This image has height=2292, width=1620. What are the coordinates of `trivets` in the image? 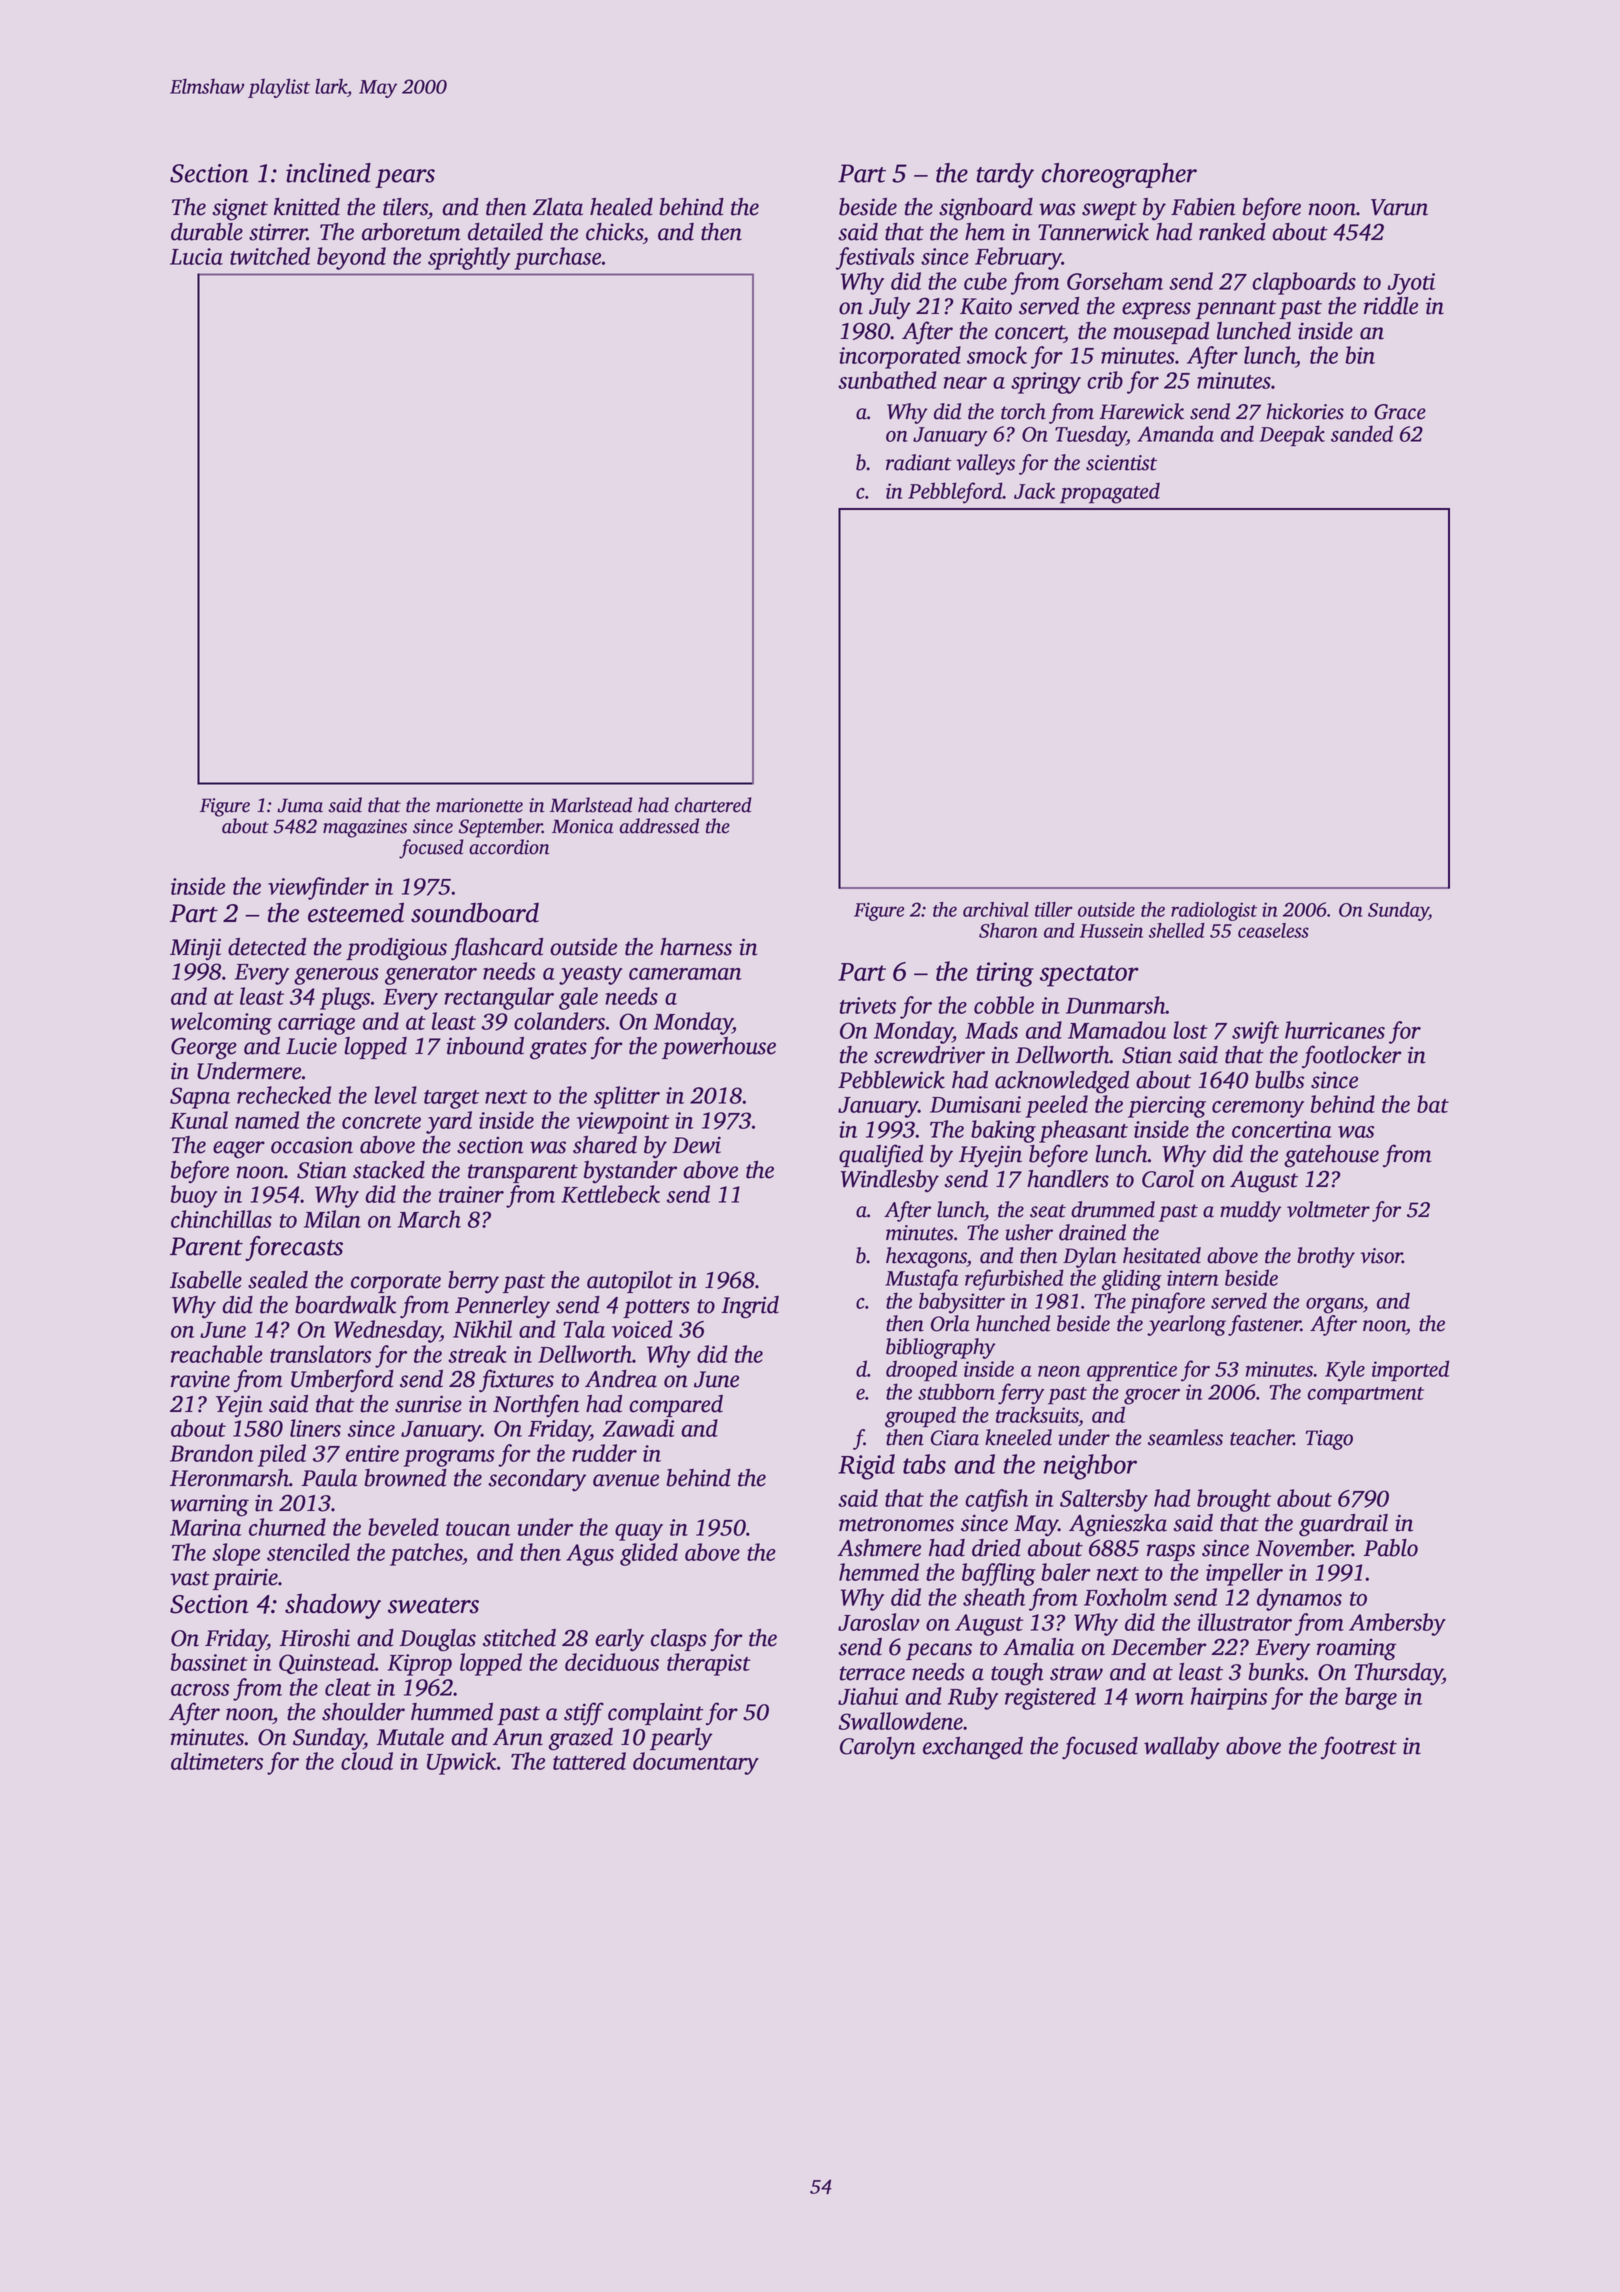 It's located at (868, 1005).
